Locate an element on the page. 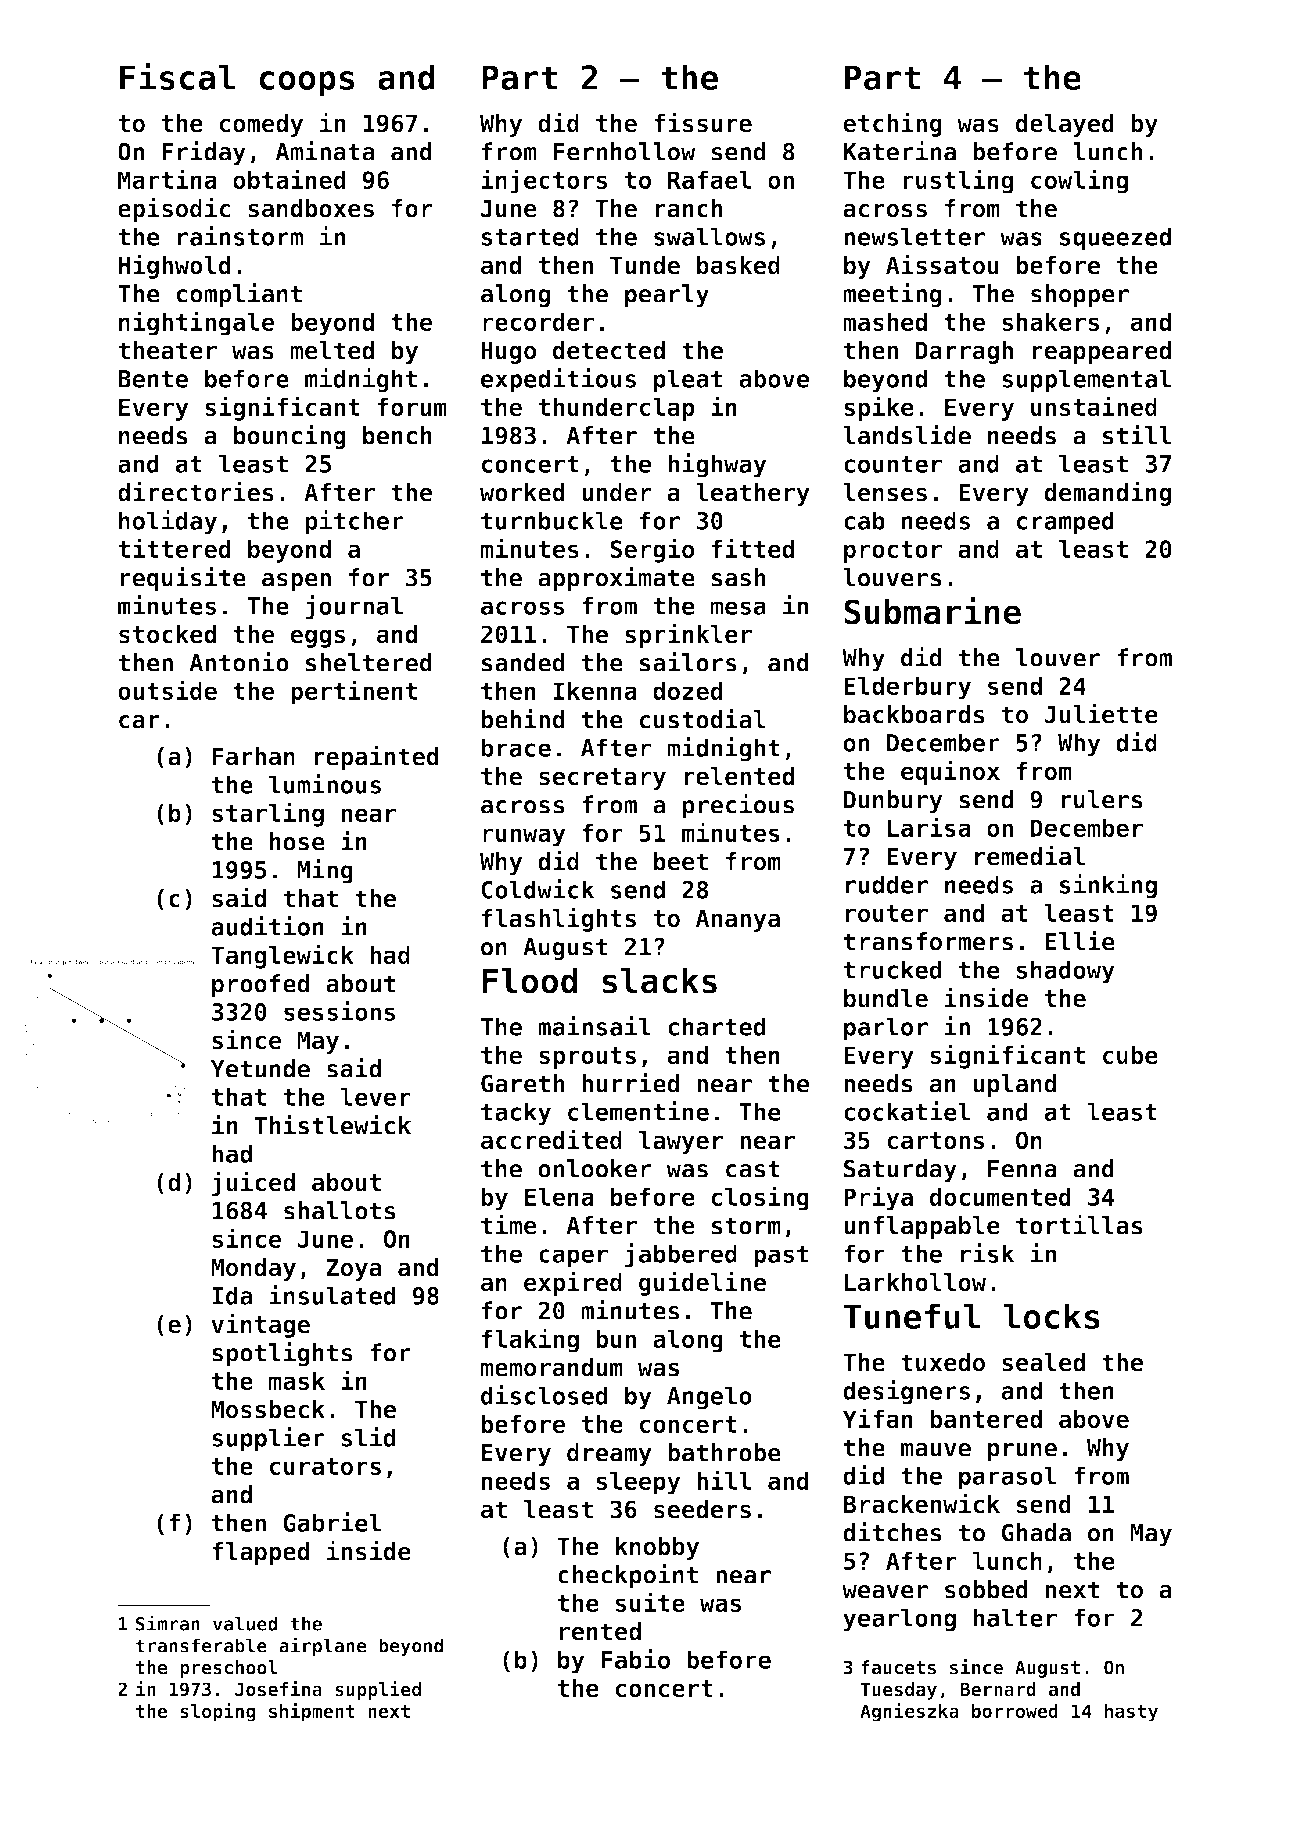 Image resolution: width=1291 pixels, height=1826 pixels. locks is located at coordinates (1051, 1316).
